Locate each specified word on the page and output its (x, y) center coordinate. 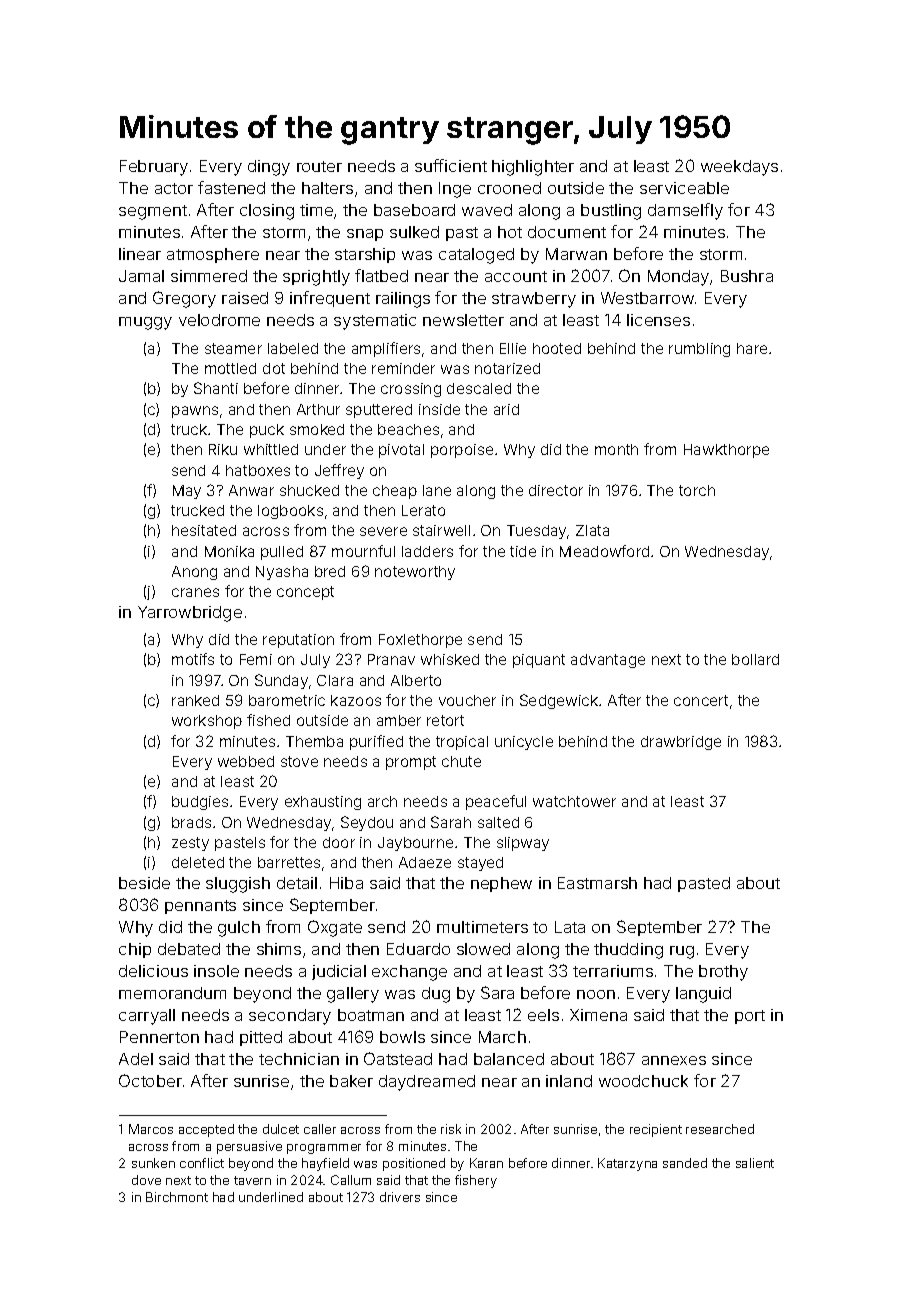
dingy (269, 168)
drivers (400, 1197)
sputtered (379, 411)
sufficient (451, 165)
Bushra (747, 276)
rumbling (699, 350)
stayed (480, 864)
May (187, 492)
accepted (206, 1130)
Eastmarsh (597, 883)
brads (191, 822)
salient (755, 1163)
